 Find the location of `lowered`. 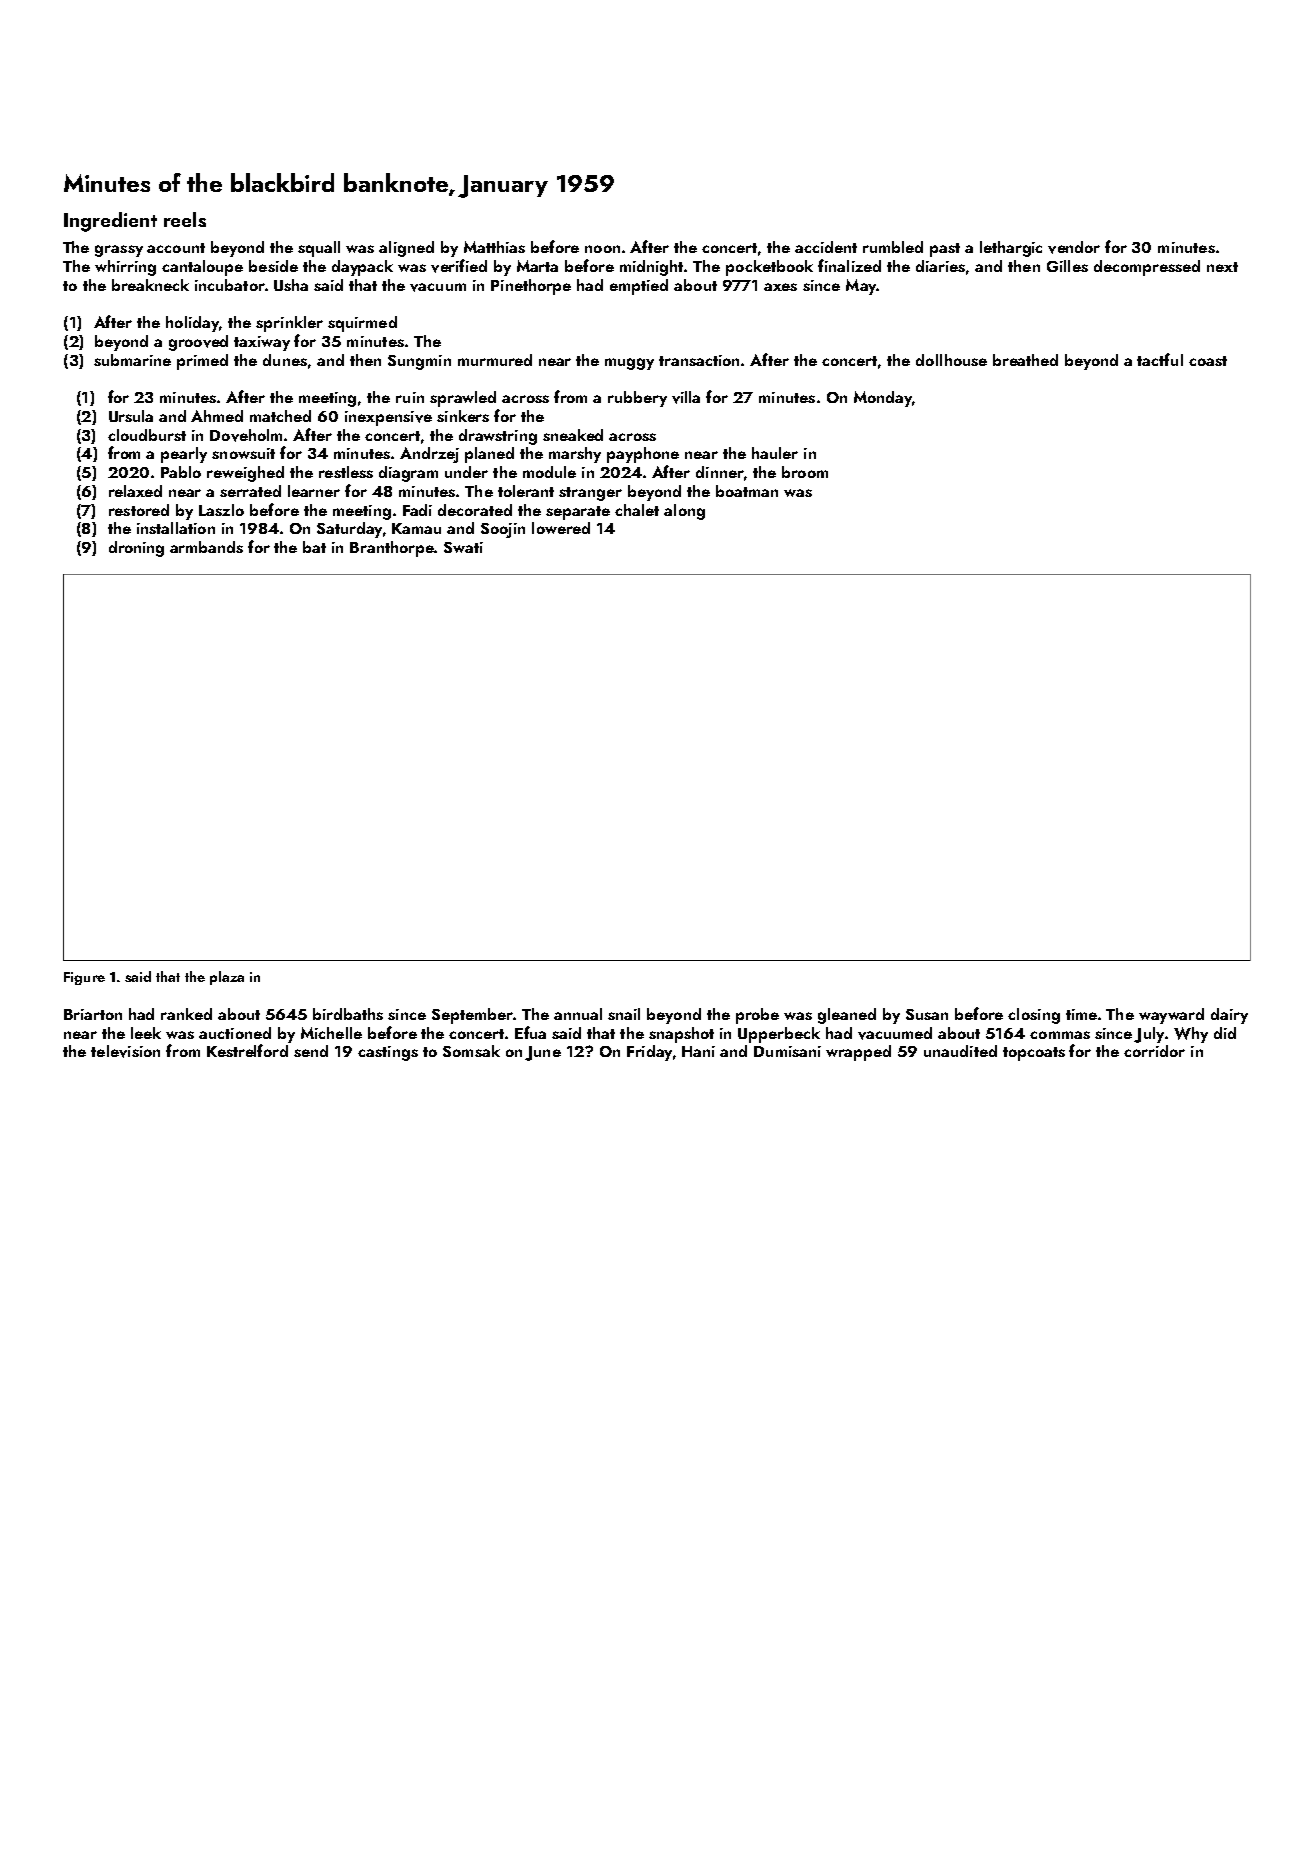

lowered is located at coordinates (561, 528).
